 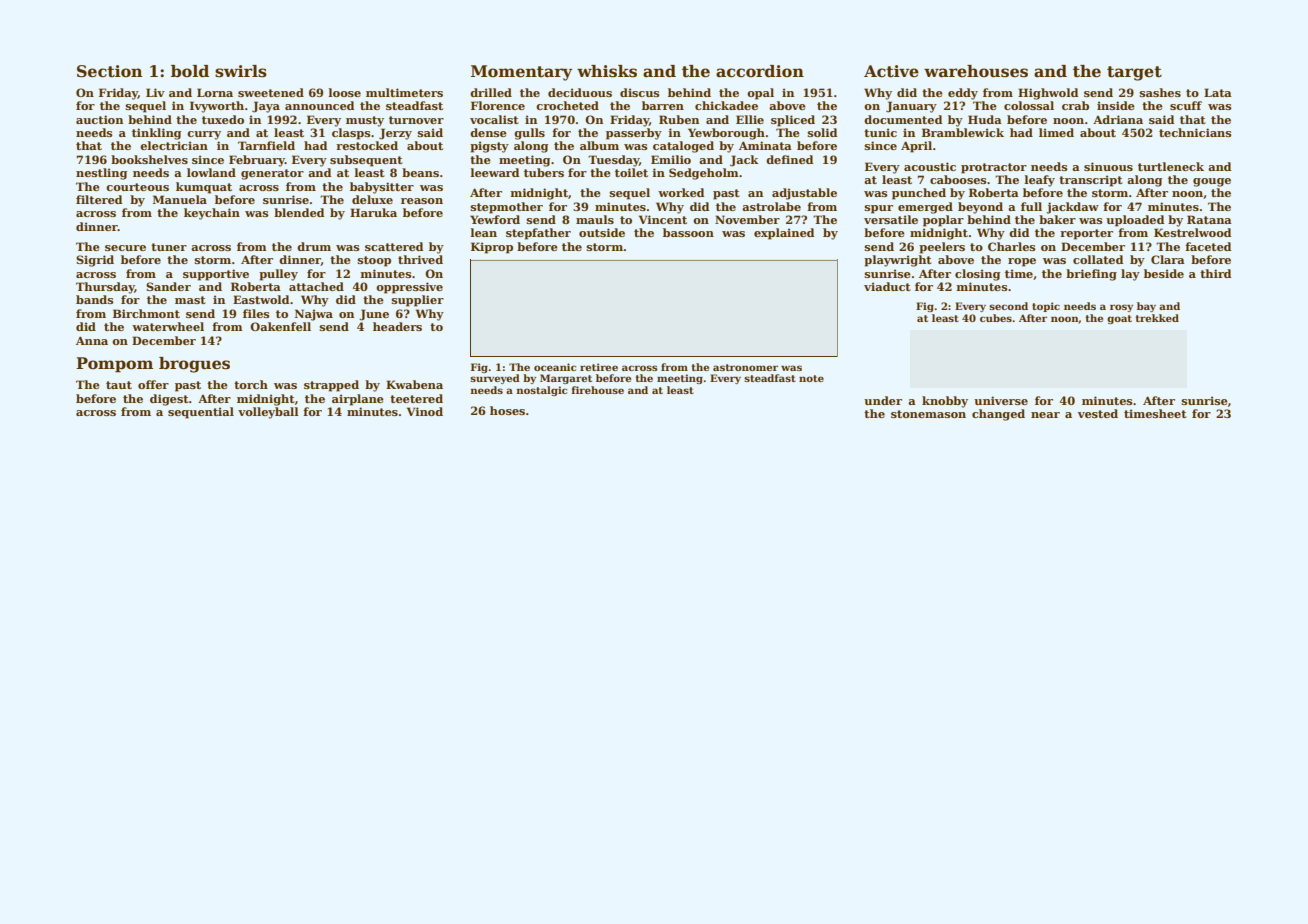 What do you see at coordinates (223, 119) in the screenshot?
I see `tuxedo` at bounding box center [223, 119].
